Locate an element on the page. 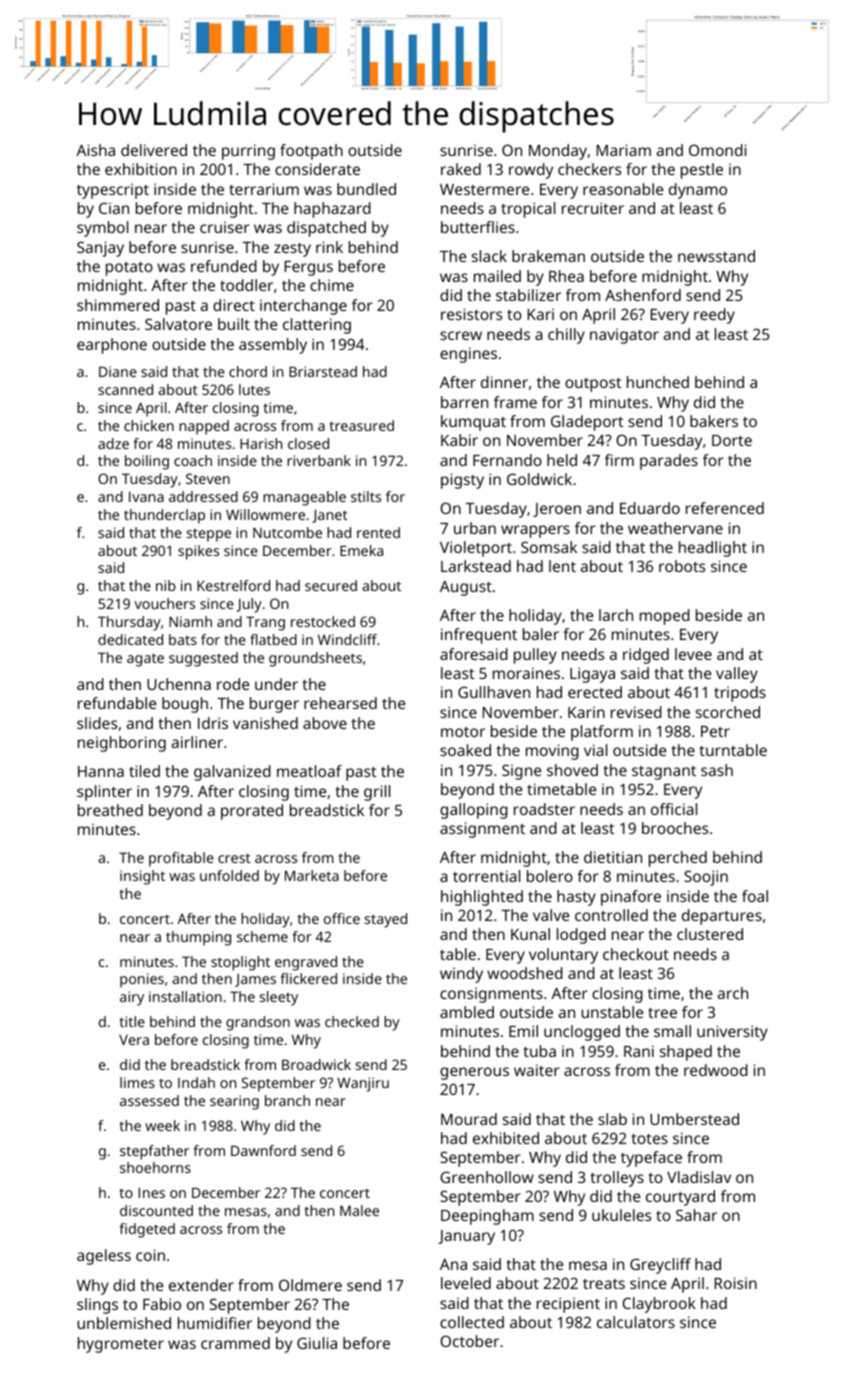 This image has width=849, height=1400. ridged is located at coordinates (646, 656).
